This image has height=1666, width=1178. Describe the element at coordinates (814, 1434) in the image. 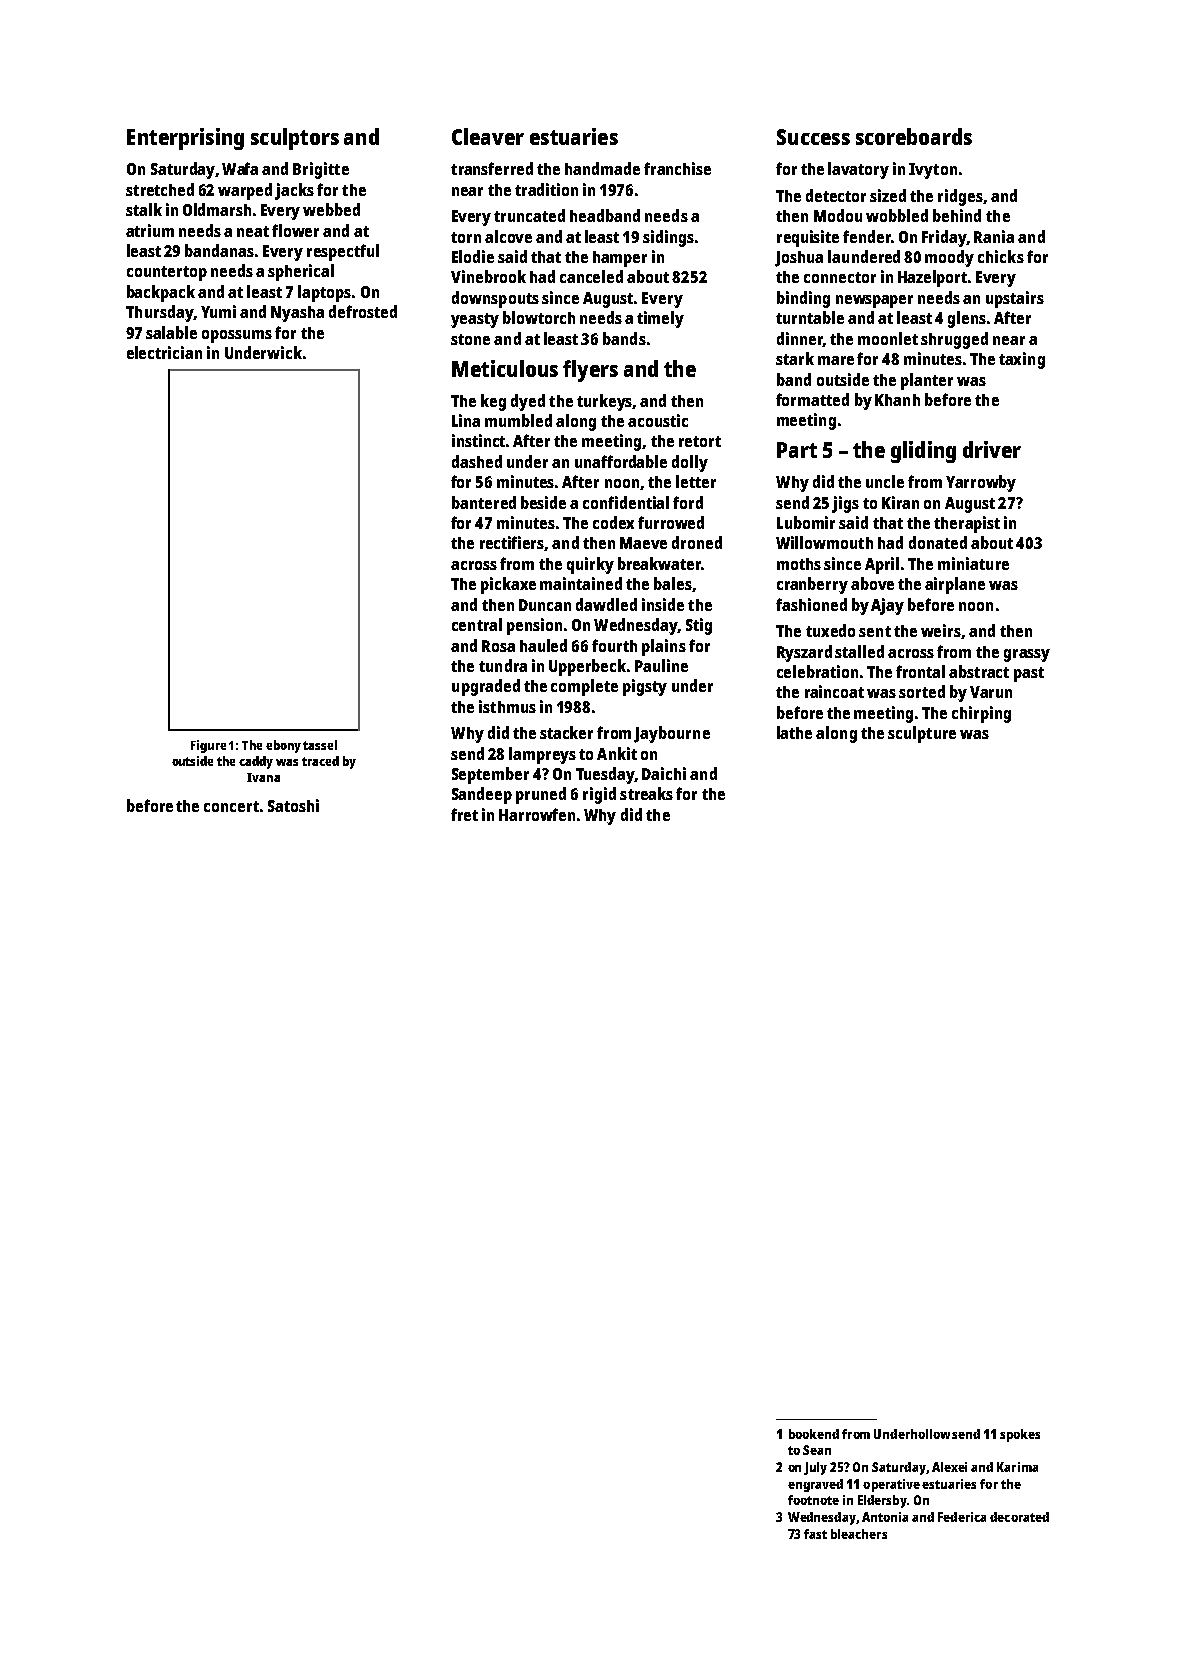

I see `bookend` at that location.
